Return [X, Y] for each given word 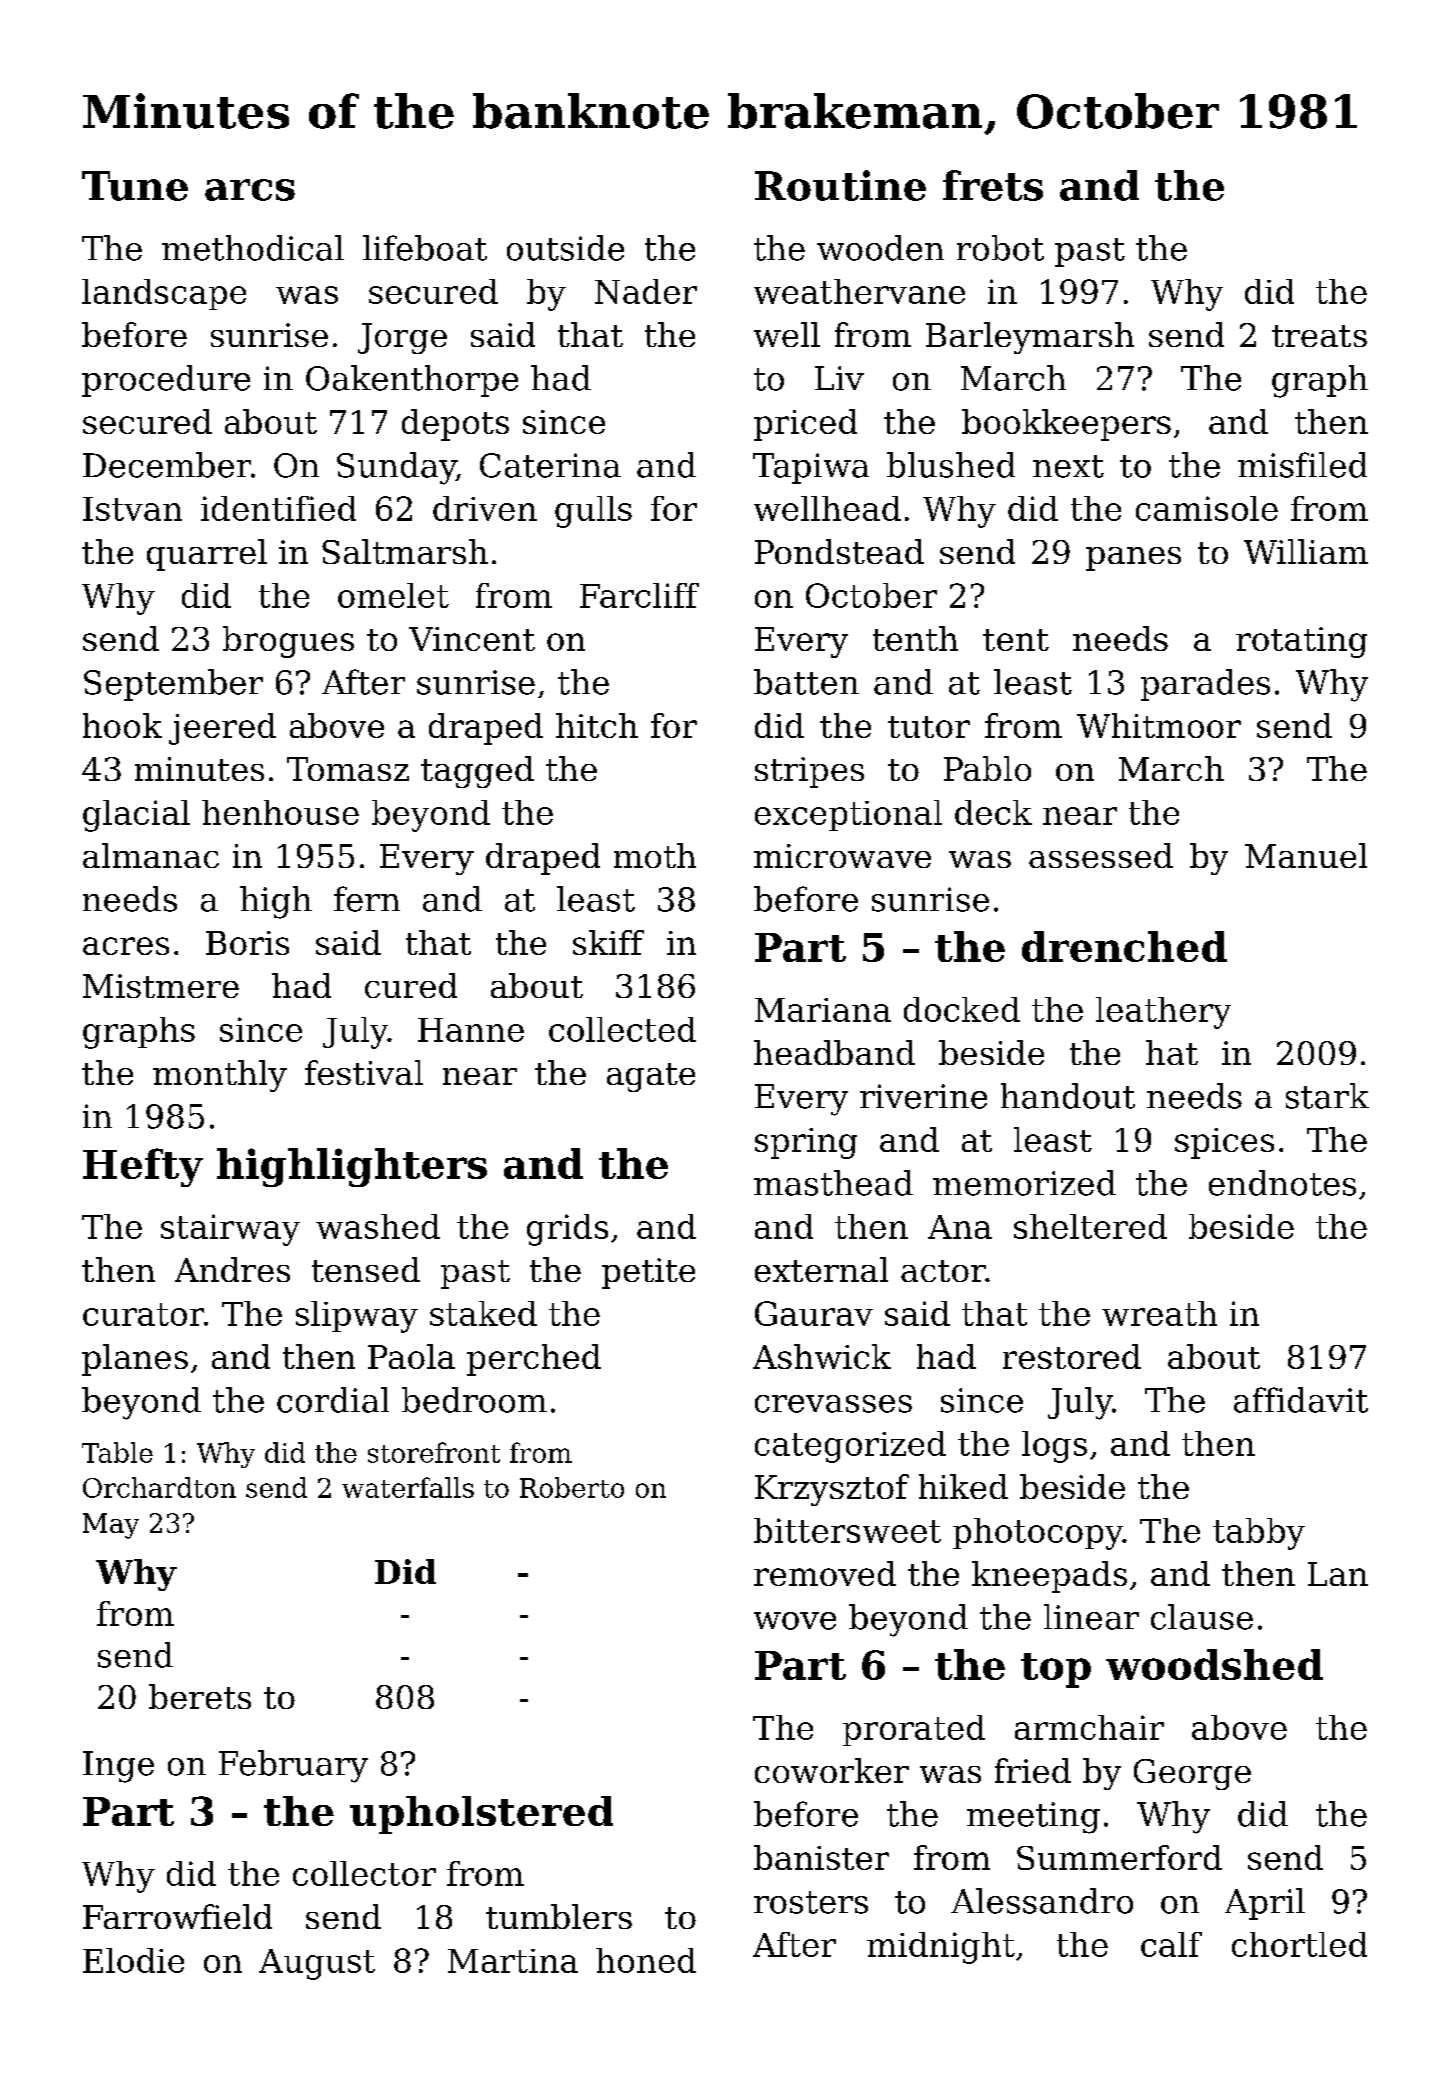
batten [806, 682]
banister [821, 1857]
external [821, 1269]
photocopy [1038, 1534]
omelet [393, 595]
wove [795, 1621]
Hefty [143, 1167]
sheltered [1090, 1226]
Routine [840, 185]
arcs [250, 190]
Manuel [1306, 855]
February [293, 1766]
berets [200, 1696]
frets [993, 185]
